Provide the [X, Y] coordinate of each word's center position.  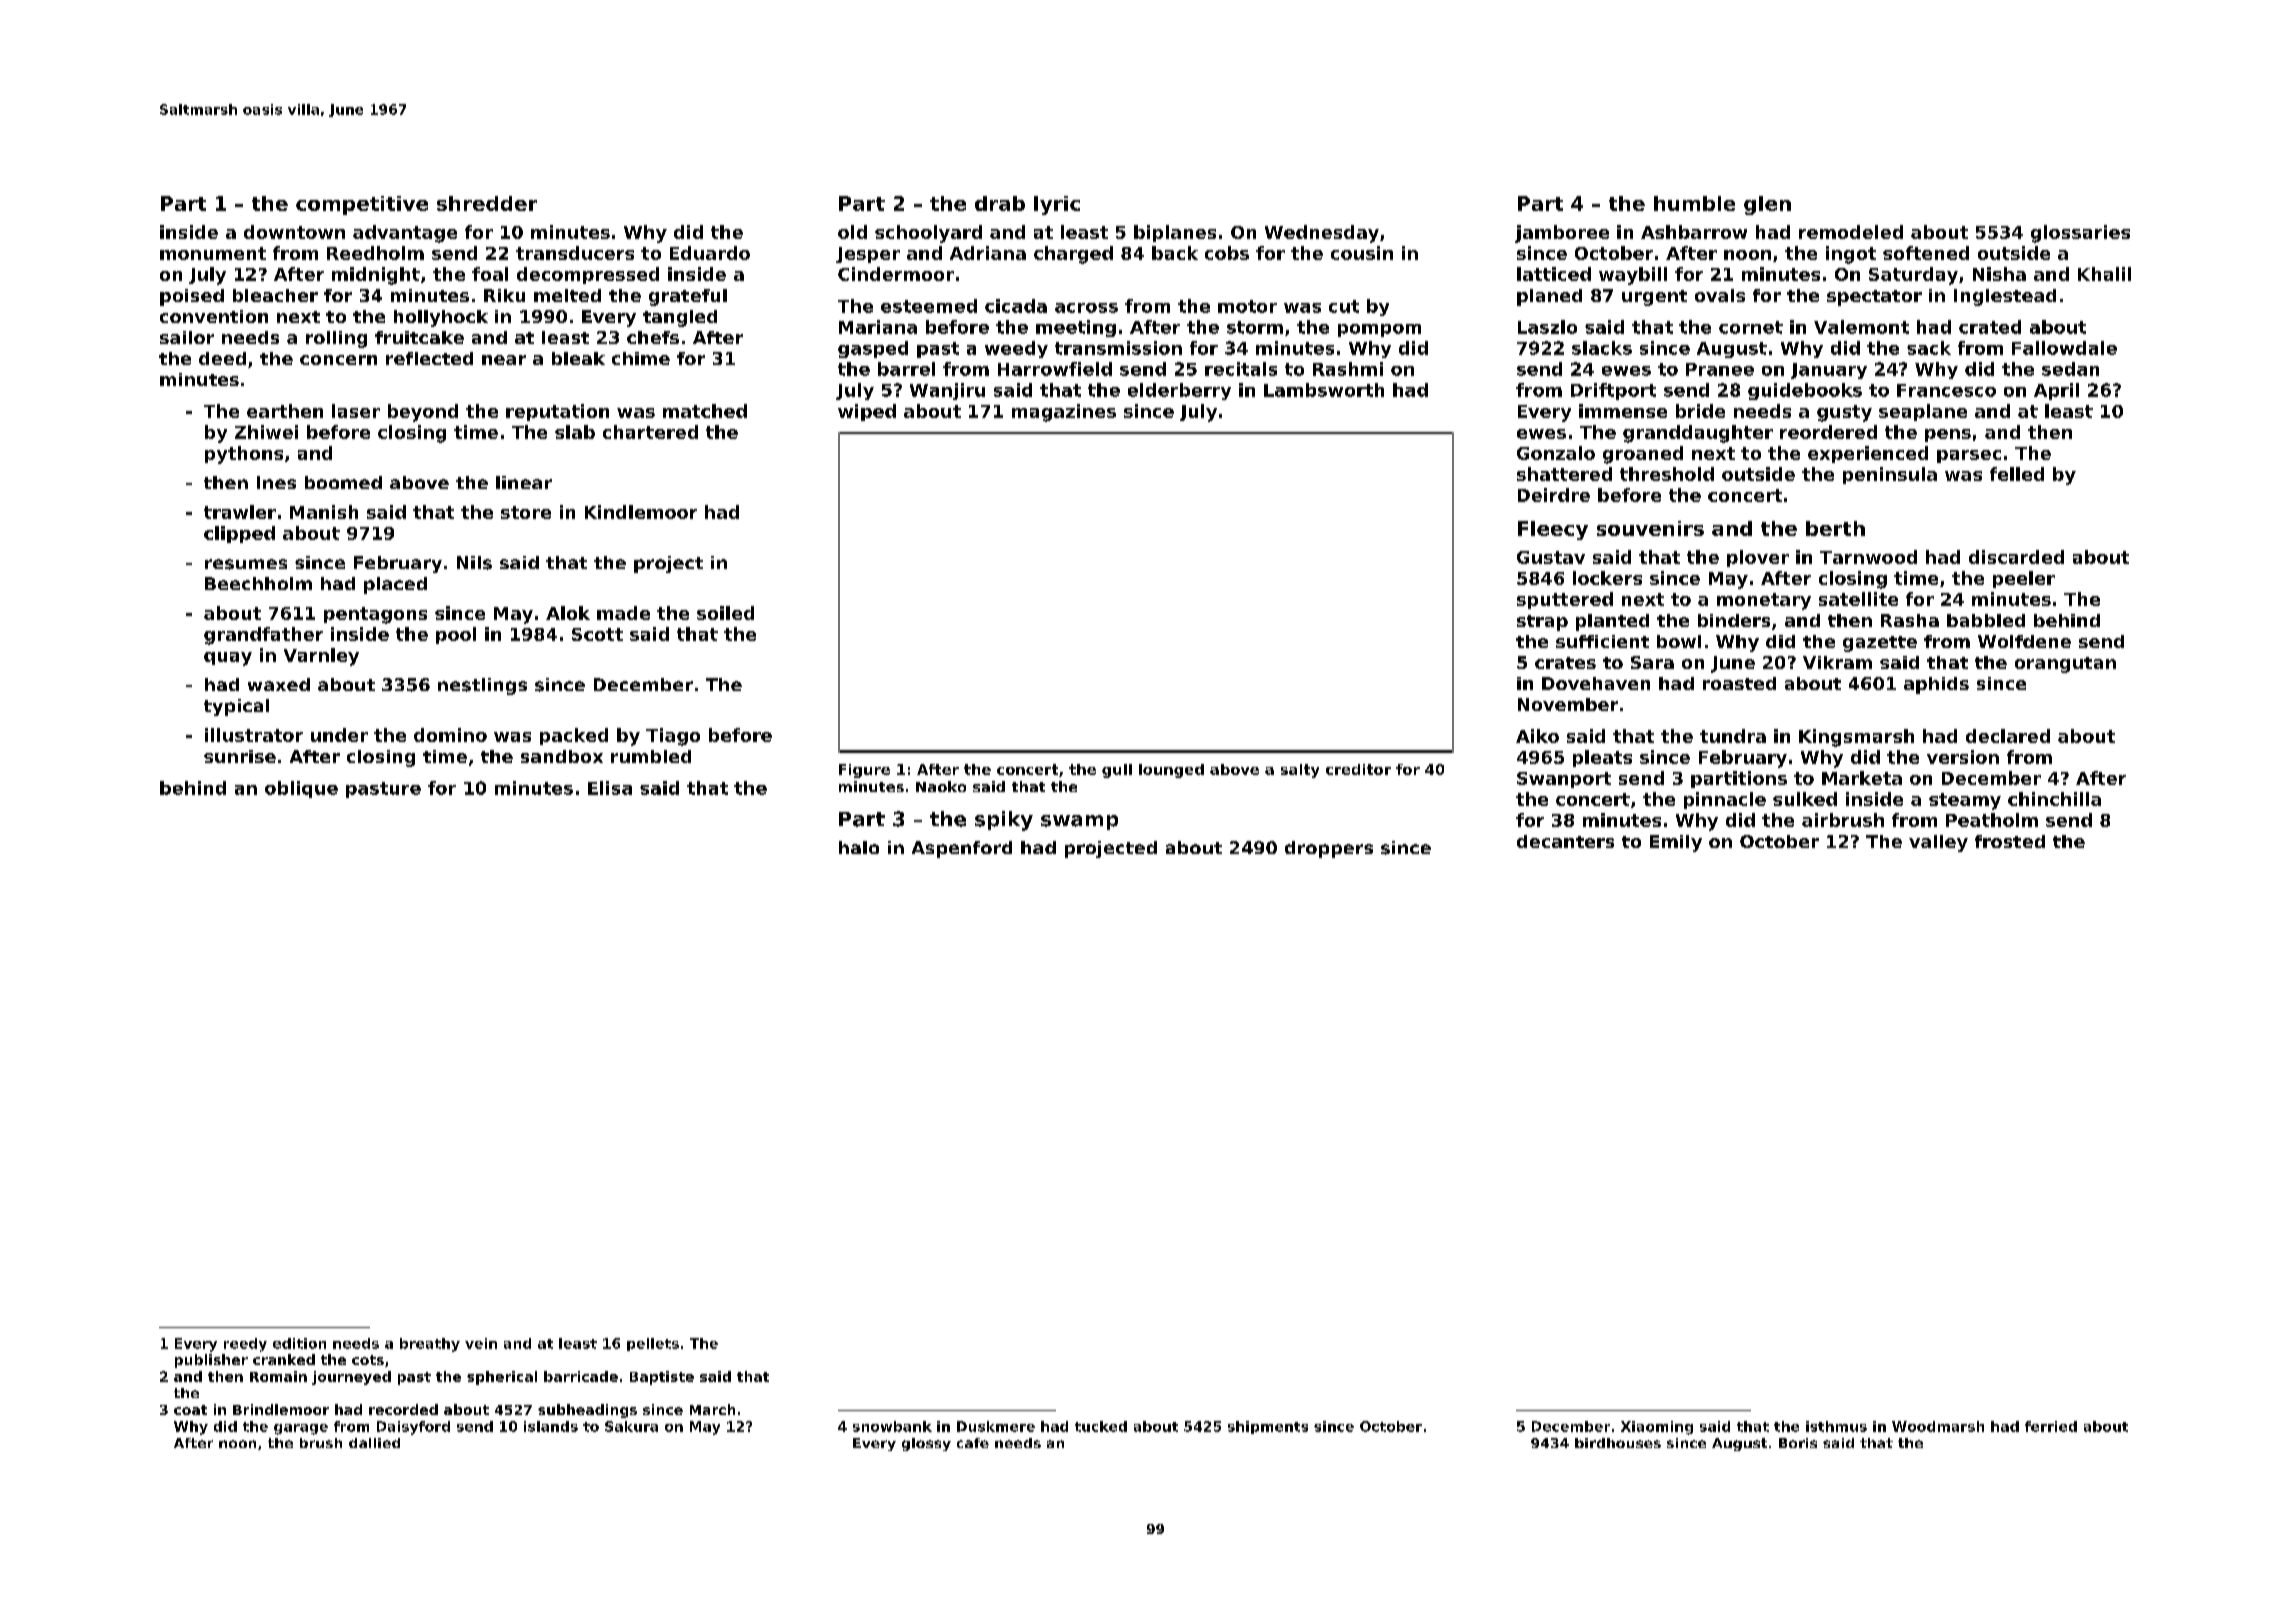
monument [213, 253]
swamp [1079, 822]
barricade [581, 1376]
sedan [2070, 369]
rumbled [651, 756]
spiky [1004, 821]
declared [2008, 736]
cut [1344, 306]
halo [859, 847]
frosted [2010, 841]
